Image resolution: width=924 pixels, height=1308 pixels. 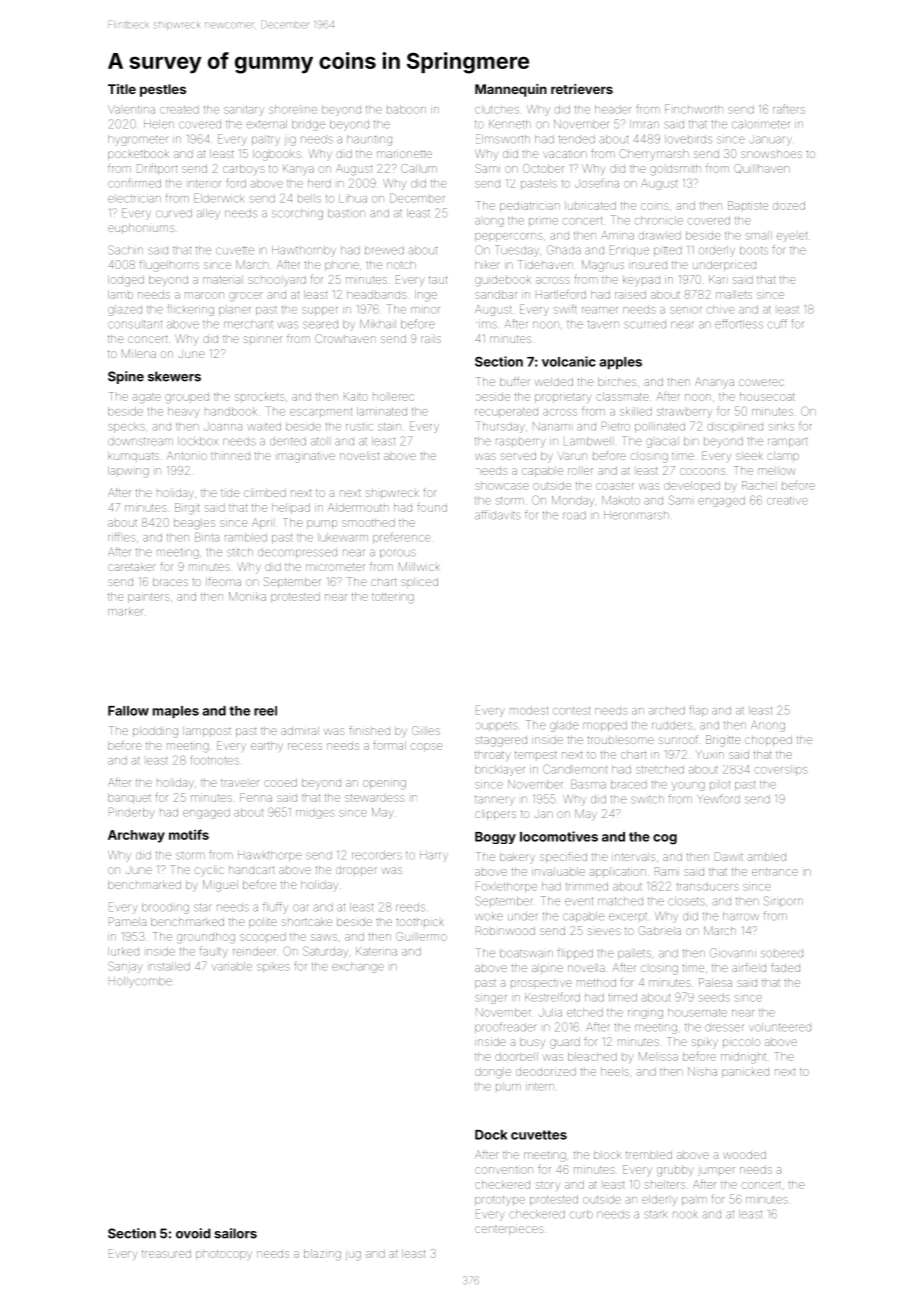 What do you see at coordinates (136, 836) in the image?
I see `Archway` at bounding box center [136, 836].
